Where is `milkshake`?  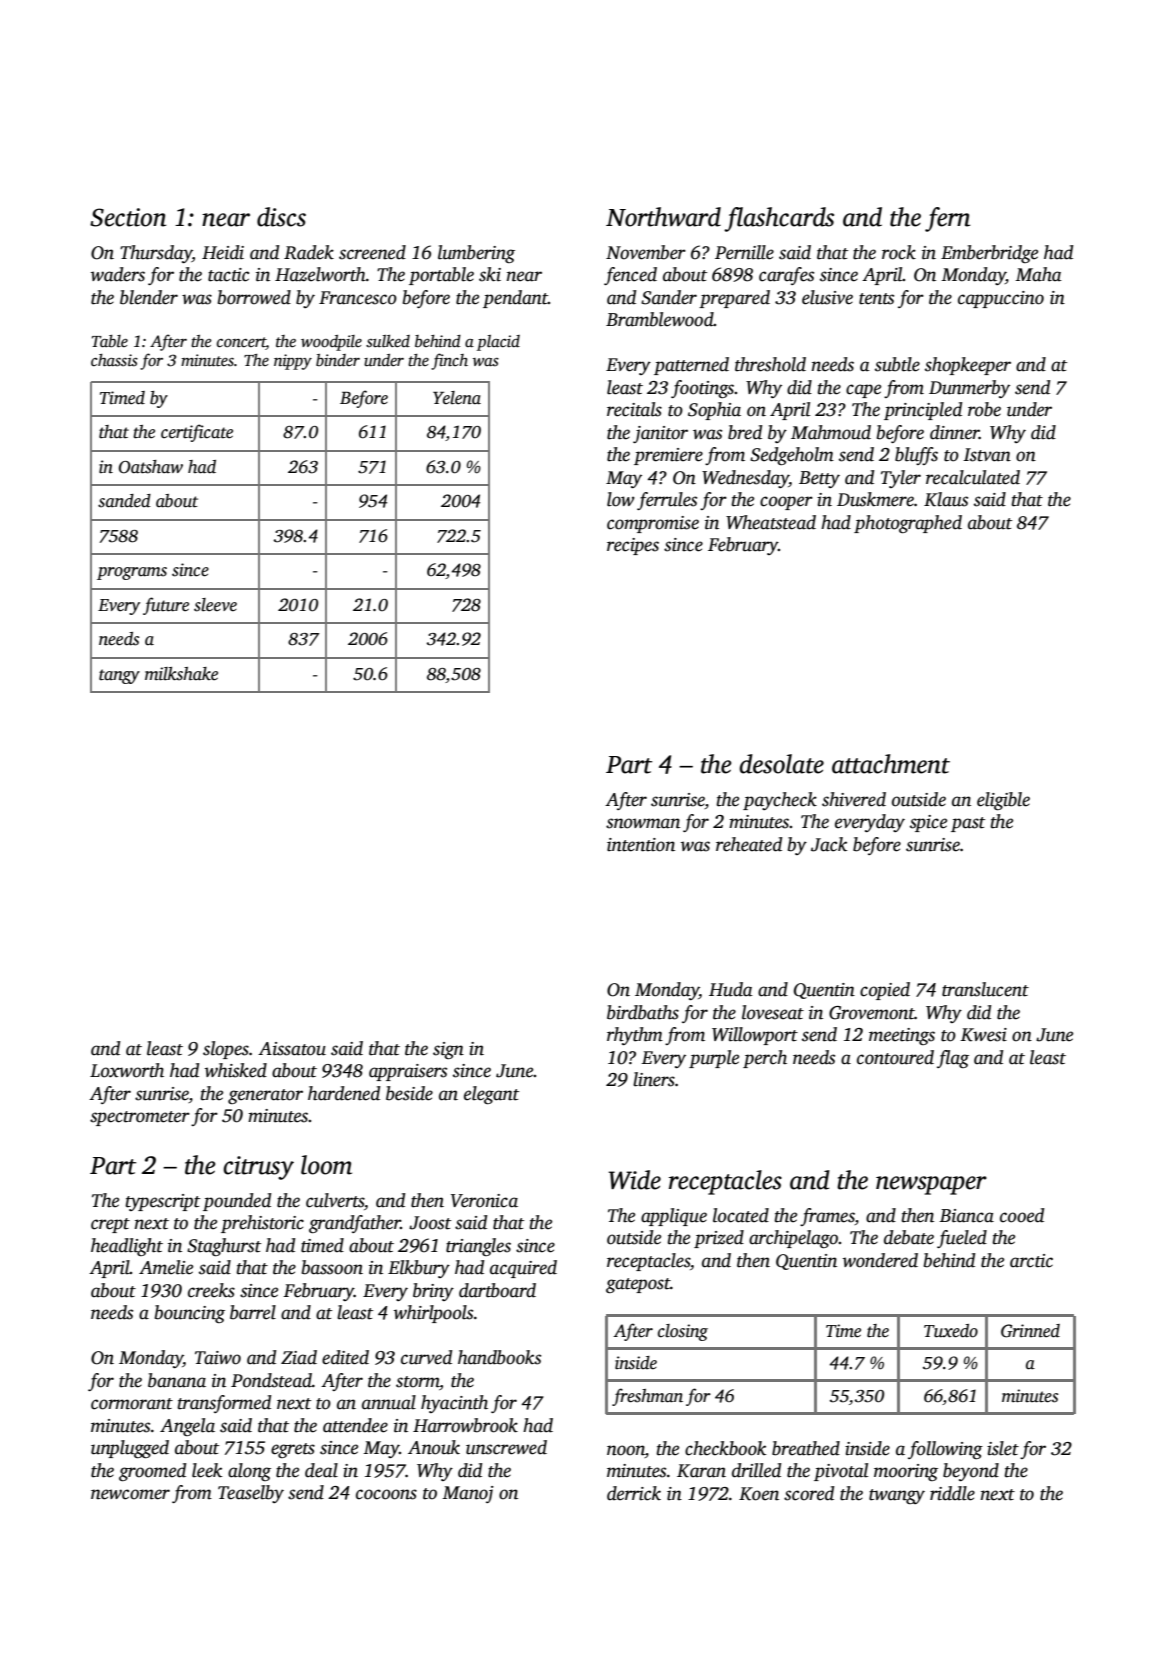 milkshake is located at coordinates (181, 674).
